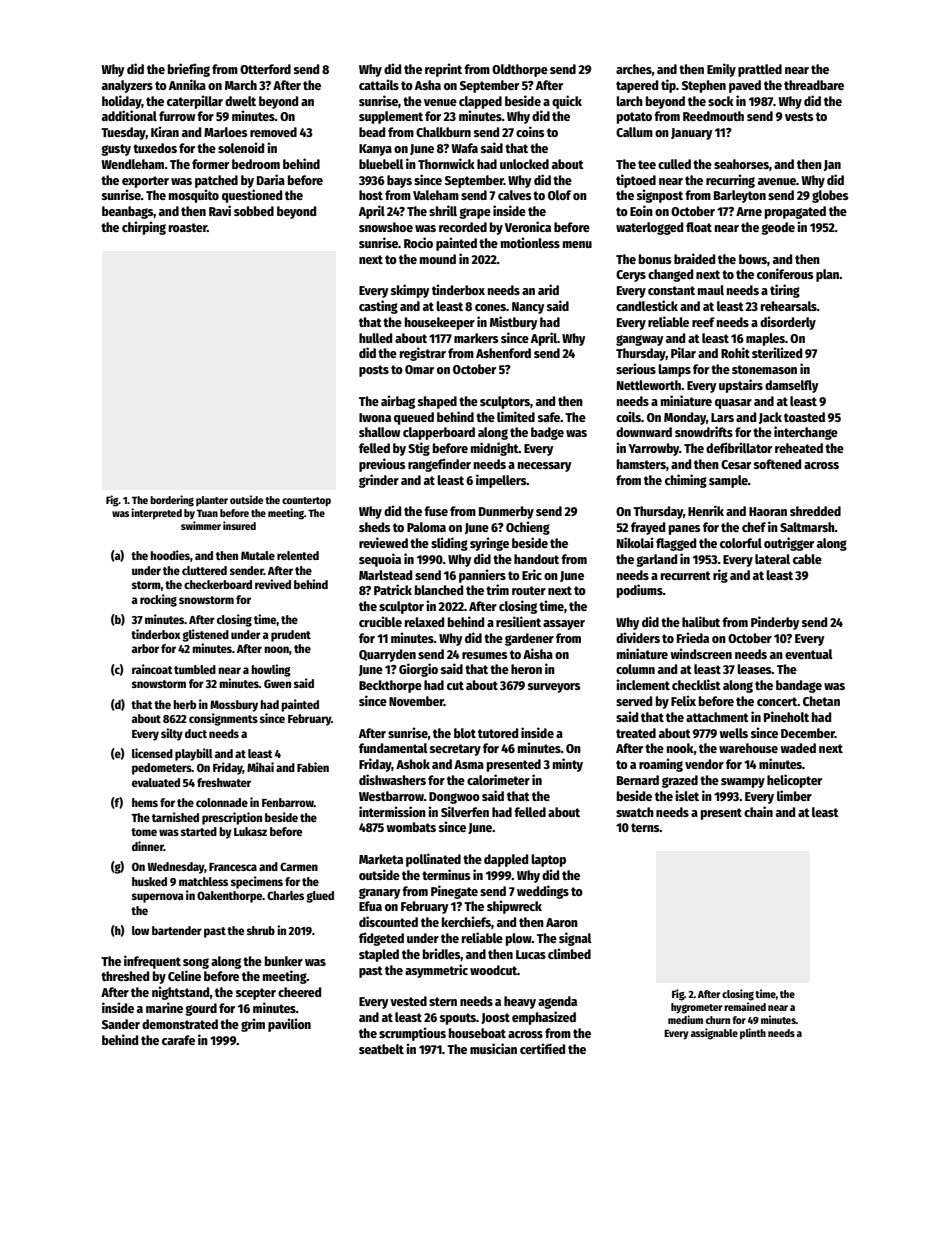 The height and width of the screenshot is (1233, 952). I want to click on Pilar, so click(683, 352).
